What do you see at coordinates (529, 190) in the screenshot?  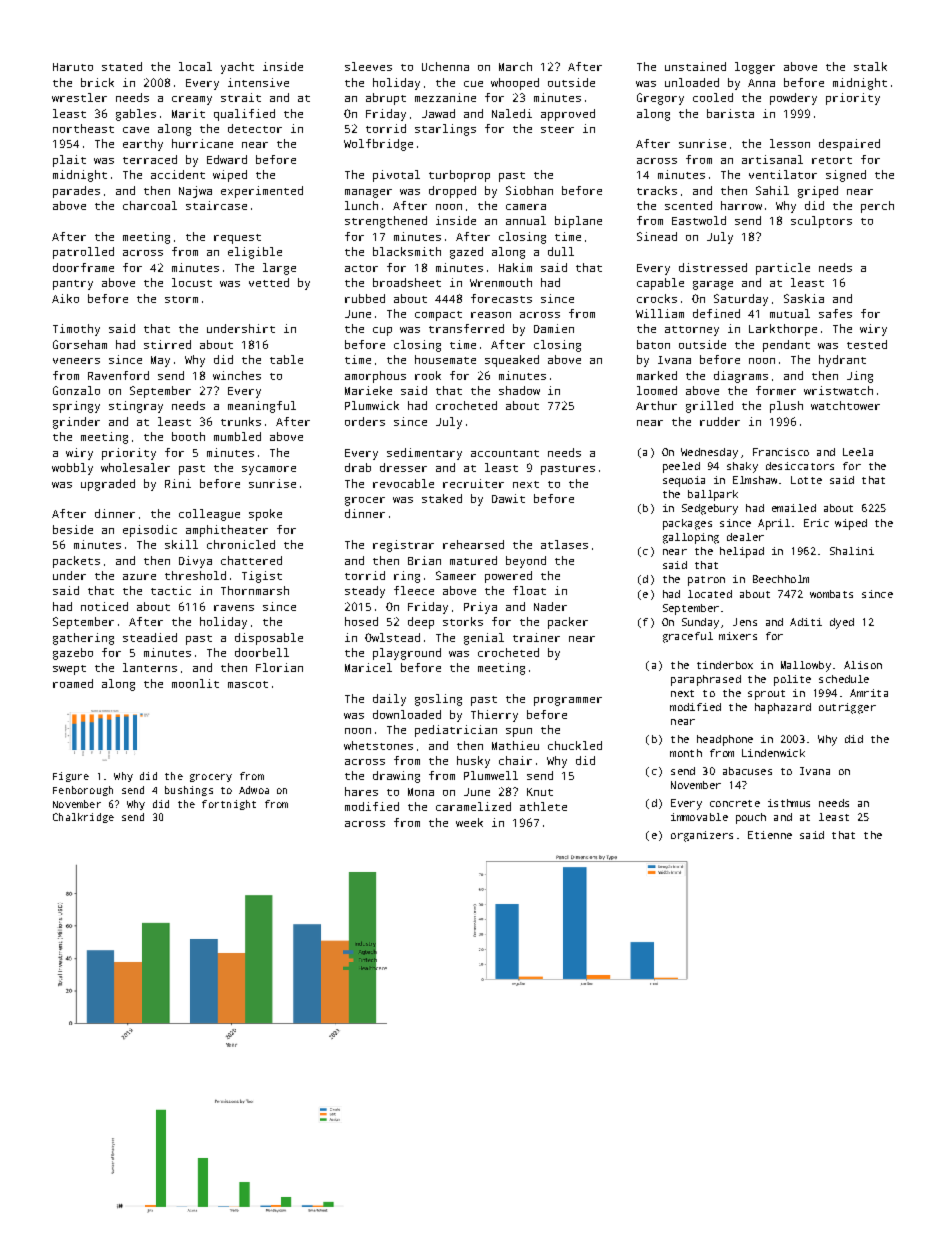 I see `Siobhan` at bounding box center [529, 190].
